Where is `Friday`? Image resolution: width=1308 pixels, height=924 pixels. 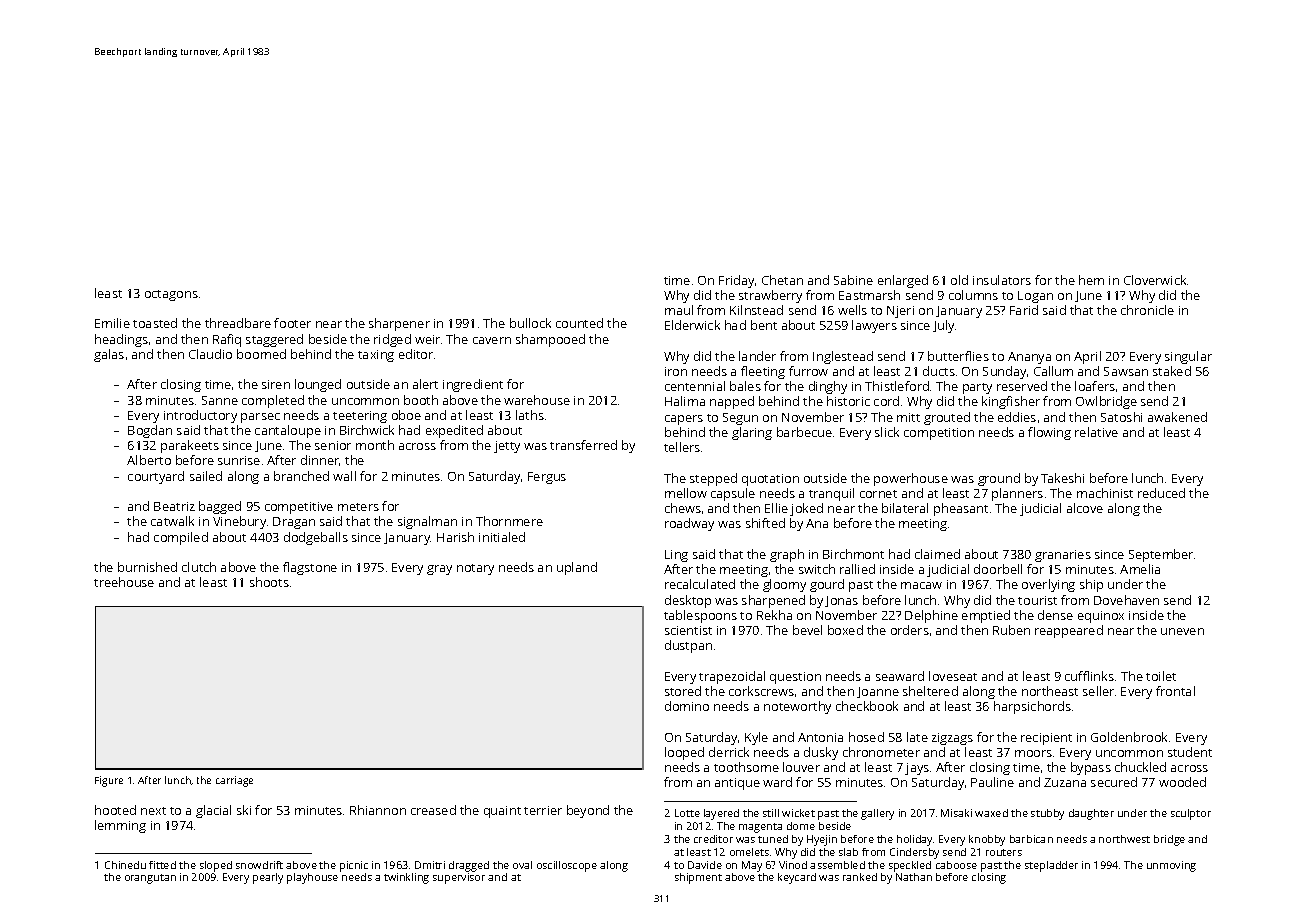
Friday is located at coordinates (736, 281).
